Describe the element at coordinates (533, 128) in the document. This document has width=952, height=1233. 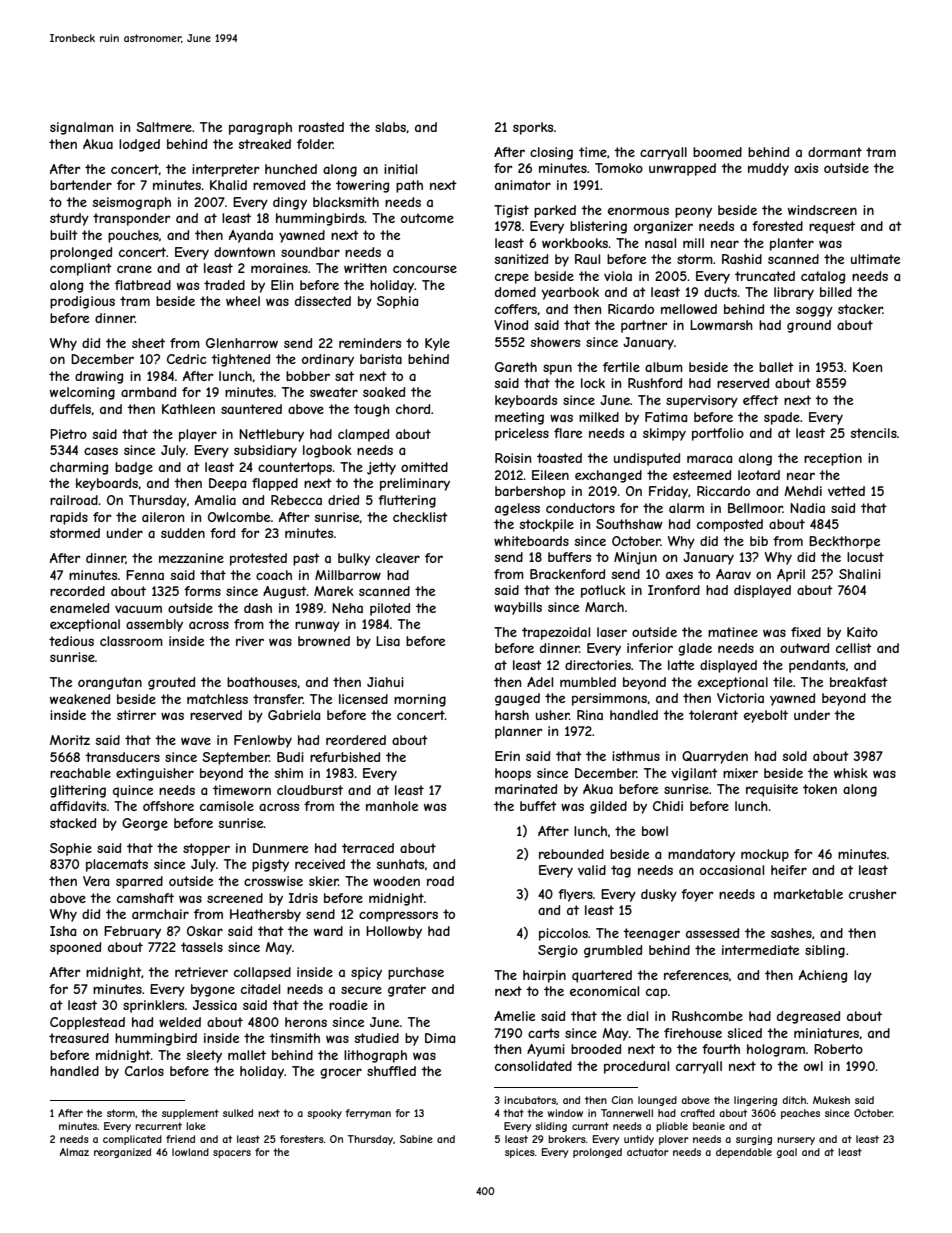
I see `sporks` at that location.
